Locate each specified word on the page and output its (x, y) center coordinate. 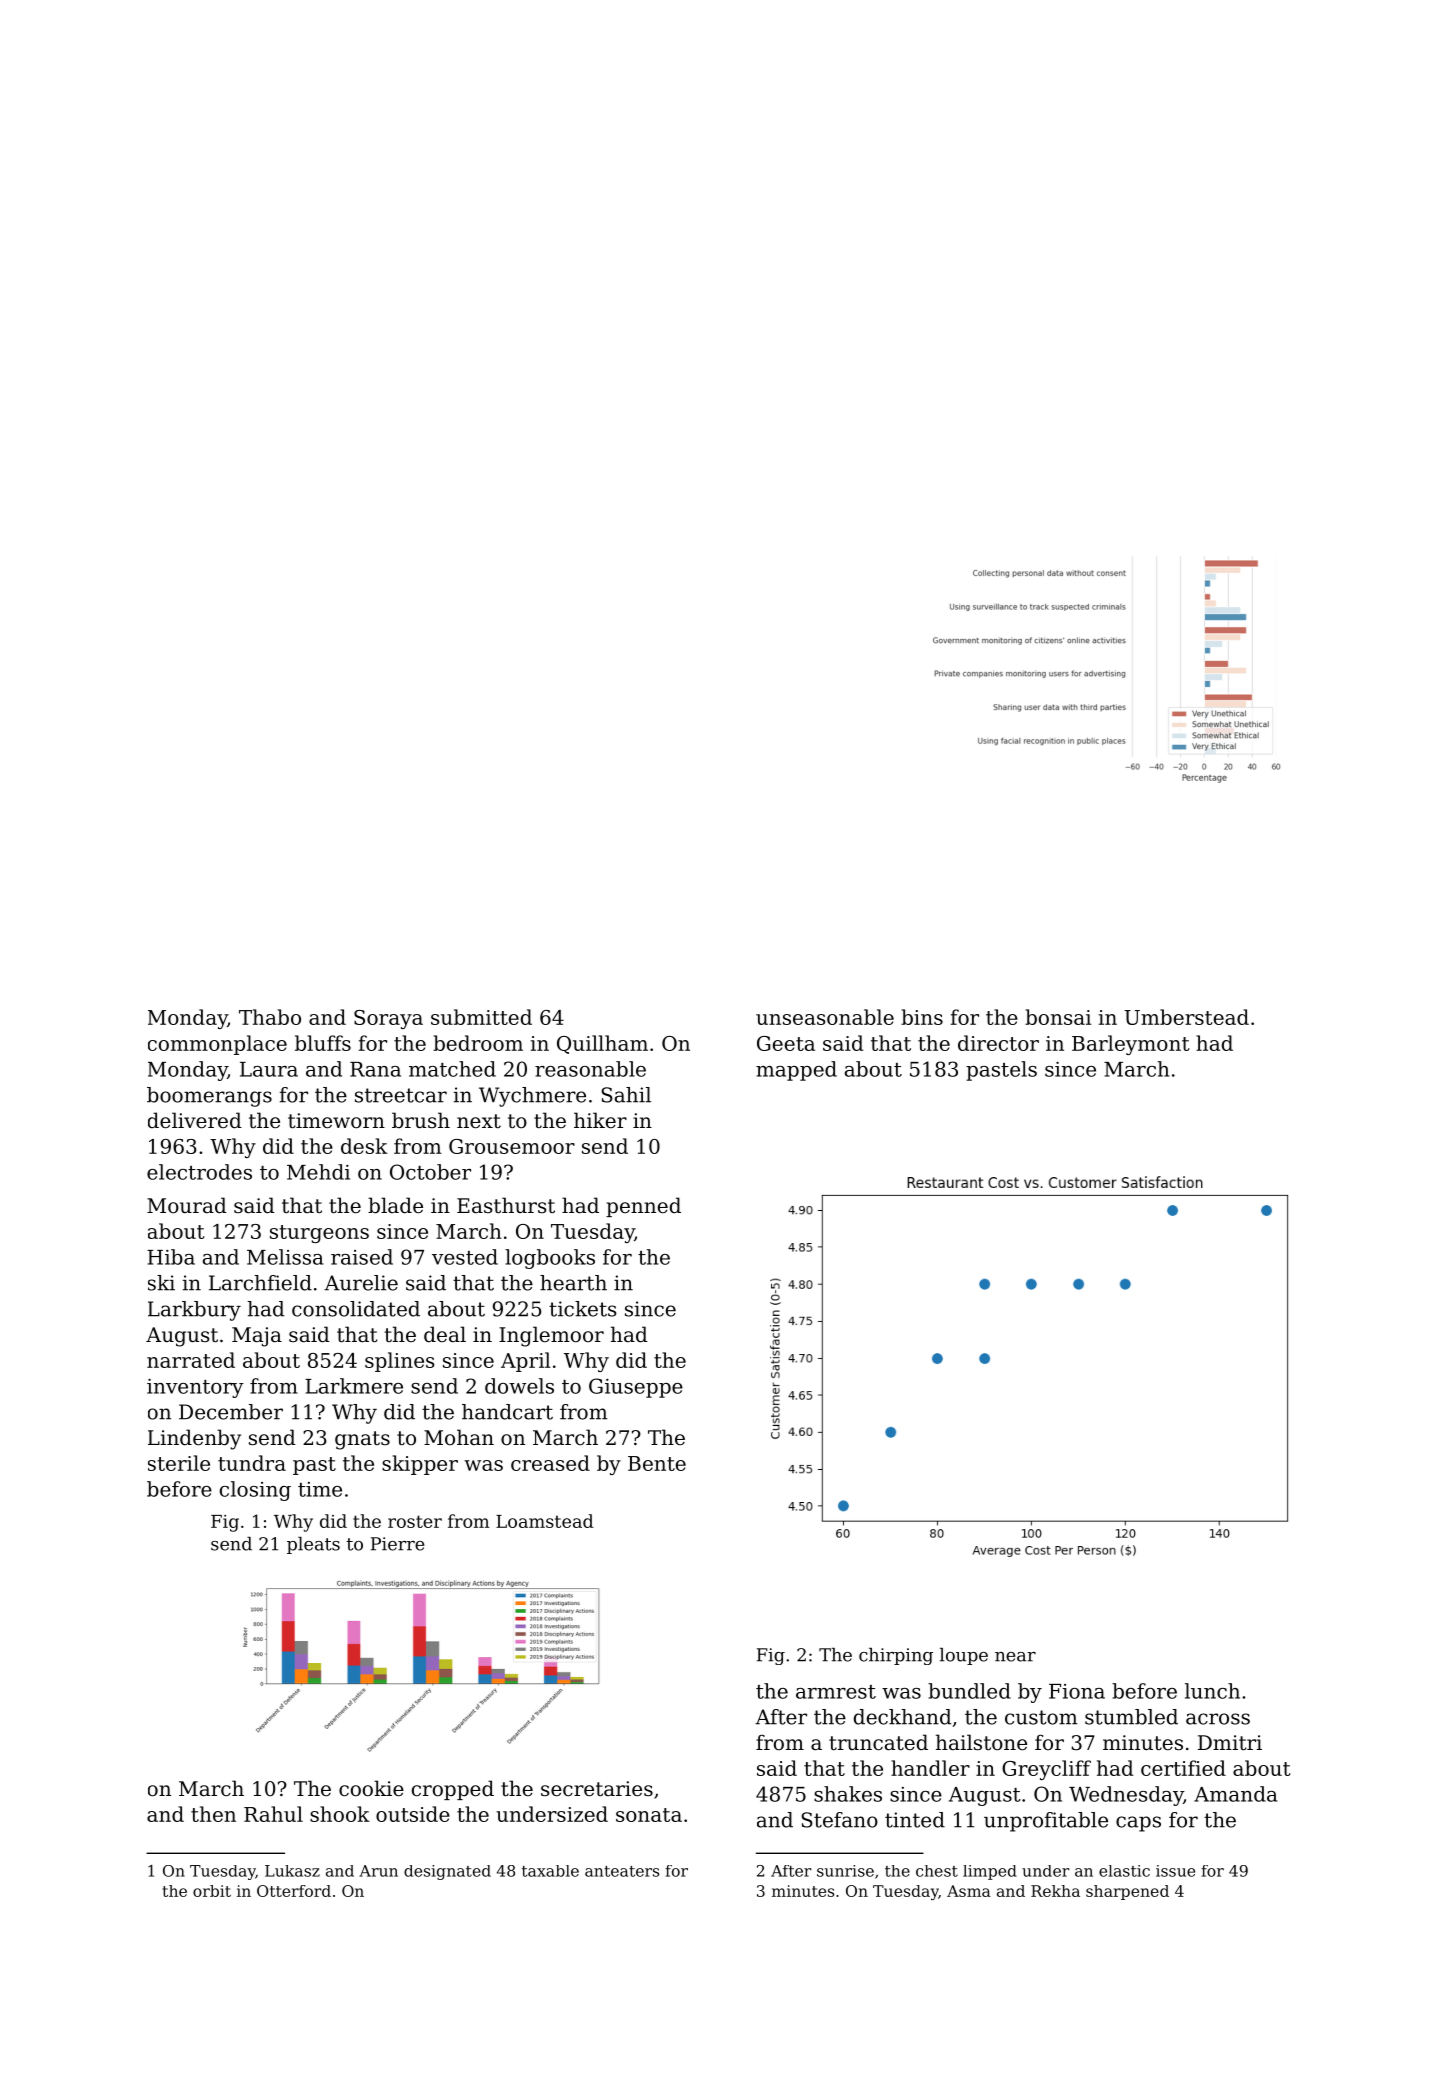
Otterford (294, 1891)
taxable (550, 1871)
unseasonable (825, 1017)
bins (922, 1017)
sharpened (1127, 1892)
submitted (481, 1017)
